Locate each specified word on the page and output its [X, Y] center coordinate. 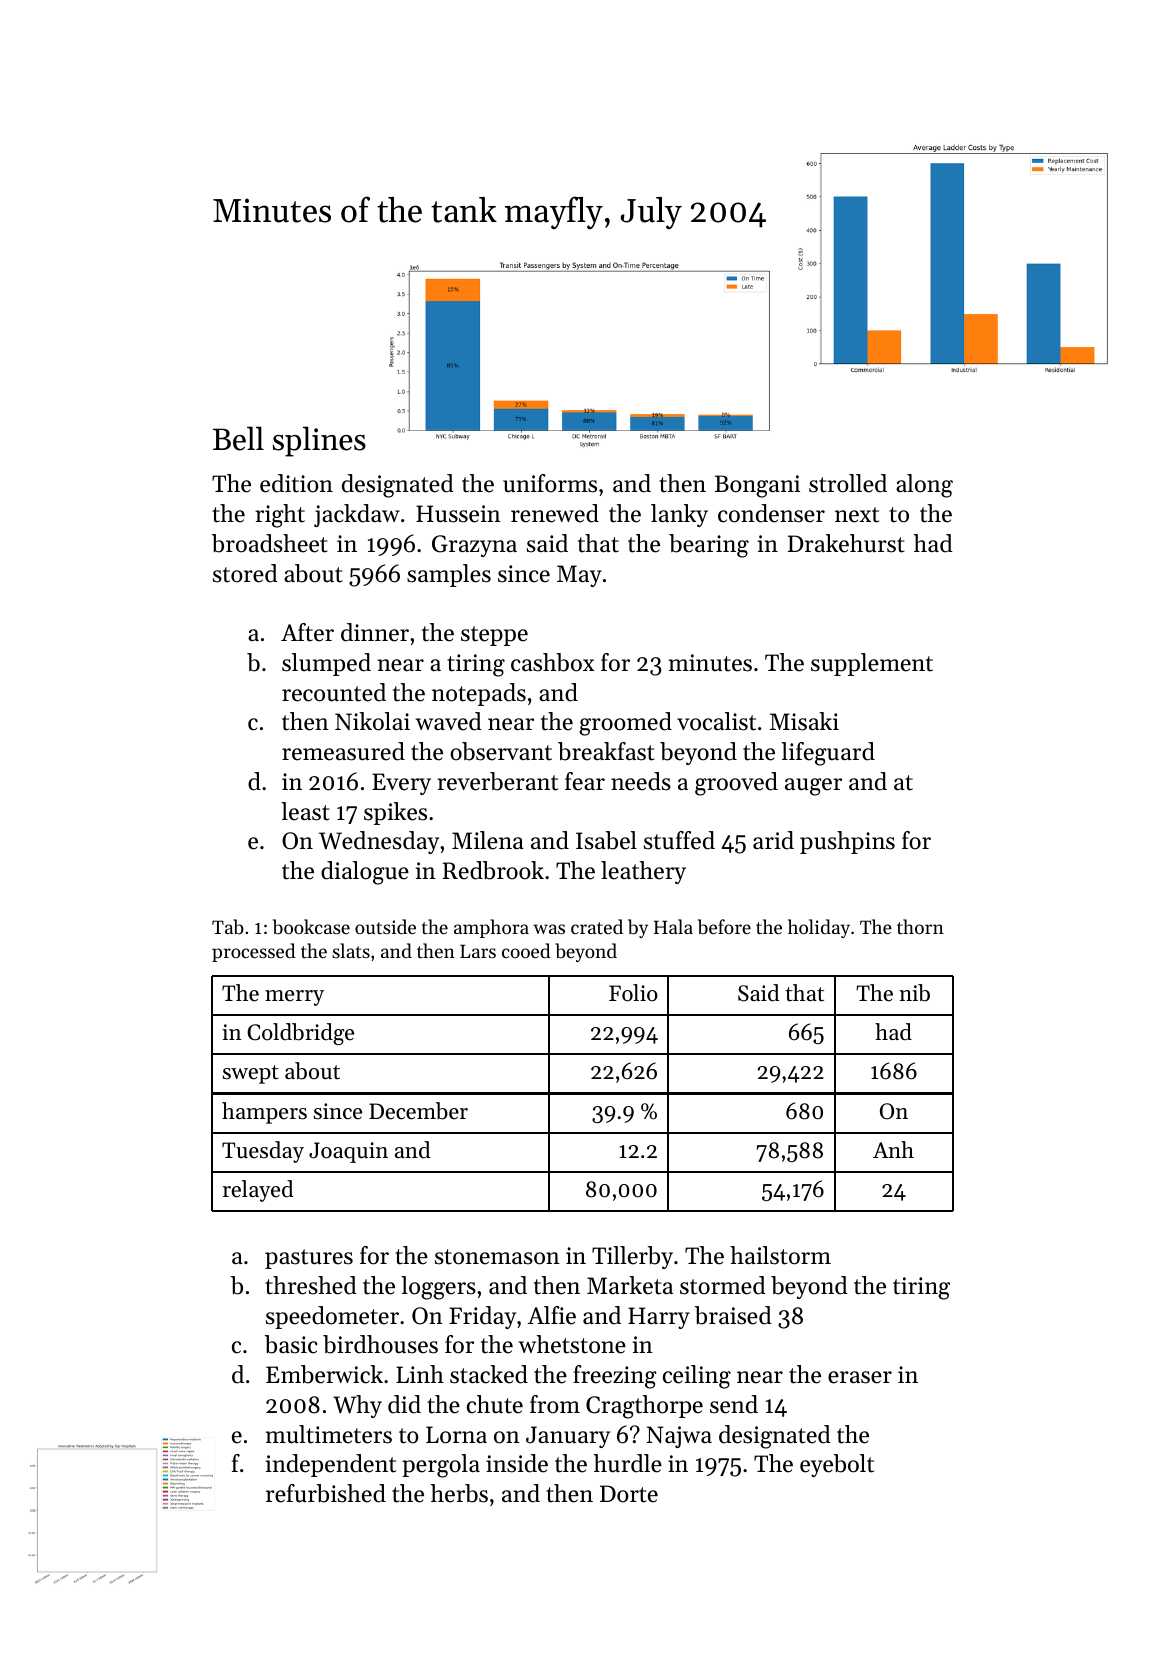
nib [914, 993]
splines [319, 441]
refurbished [326, 1493]
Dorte [629, 1494]
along [924, 486]
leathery [643, 872]
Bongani [757, 486]
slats [351, 950]
